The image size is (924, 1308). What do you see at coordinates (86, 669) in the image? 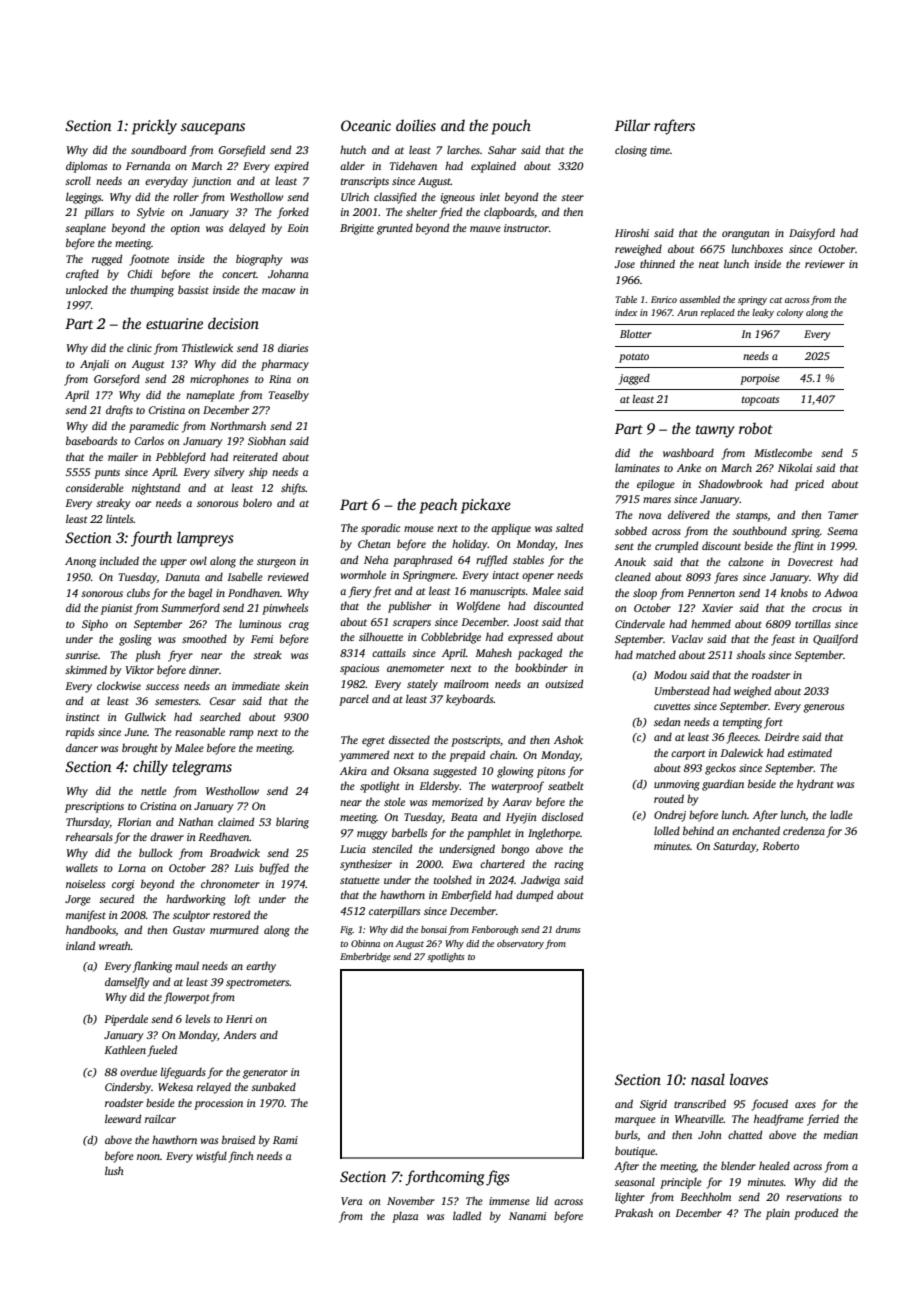
I see `skimmed` at bounding box center [86, 669].
